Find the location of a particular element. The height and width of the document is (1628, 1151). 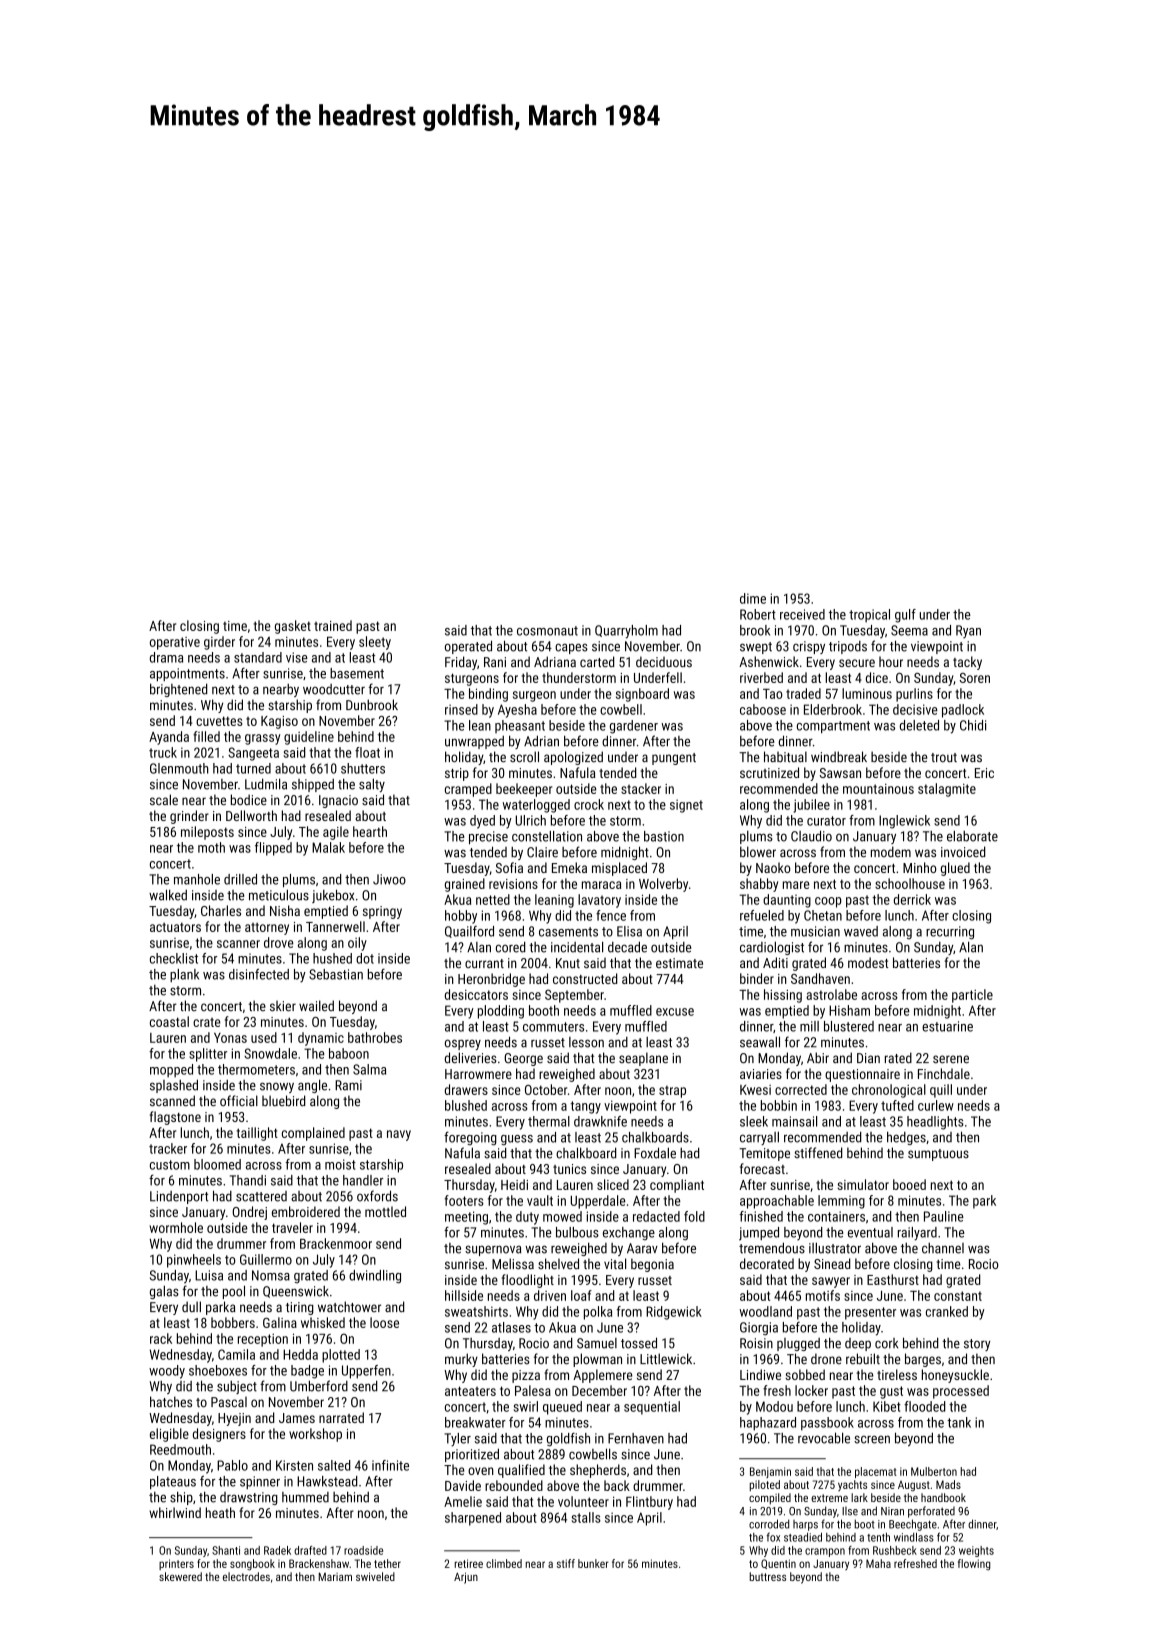

plodding is located at coordinates (501, 1012).
